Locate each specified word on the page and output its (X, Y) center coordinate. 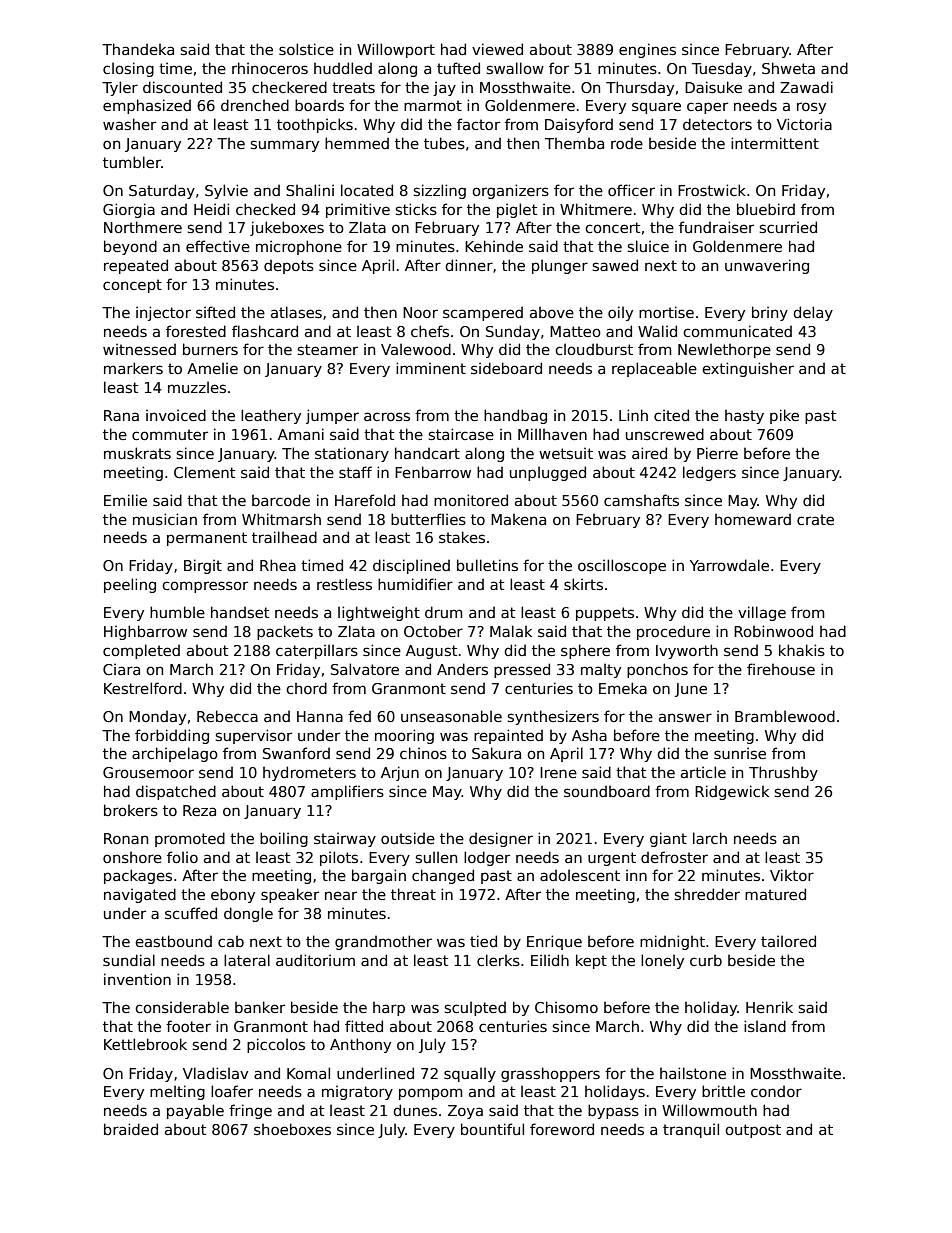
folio (182, 857)
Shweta (788, 68)
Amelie (212, 368)
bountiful (492, 1129)
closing (128, 69)
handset (240, 612)
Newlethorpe (724, 350)
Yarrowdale (729, 565)
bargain (379, 876)
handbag (515, 416)
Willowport (396, 50)
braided (131, 1129)
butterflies (428, 519)
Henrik (769, 1007)
